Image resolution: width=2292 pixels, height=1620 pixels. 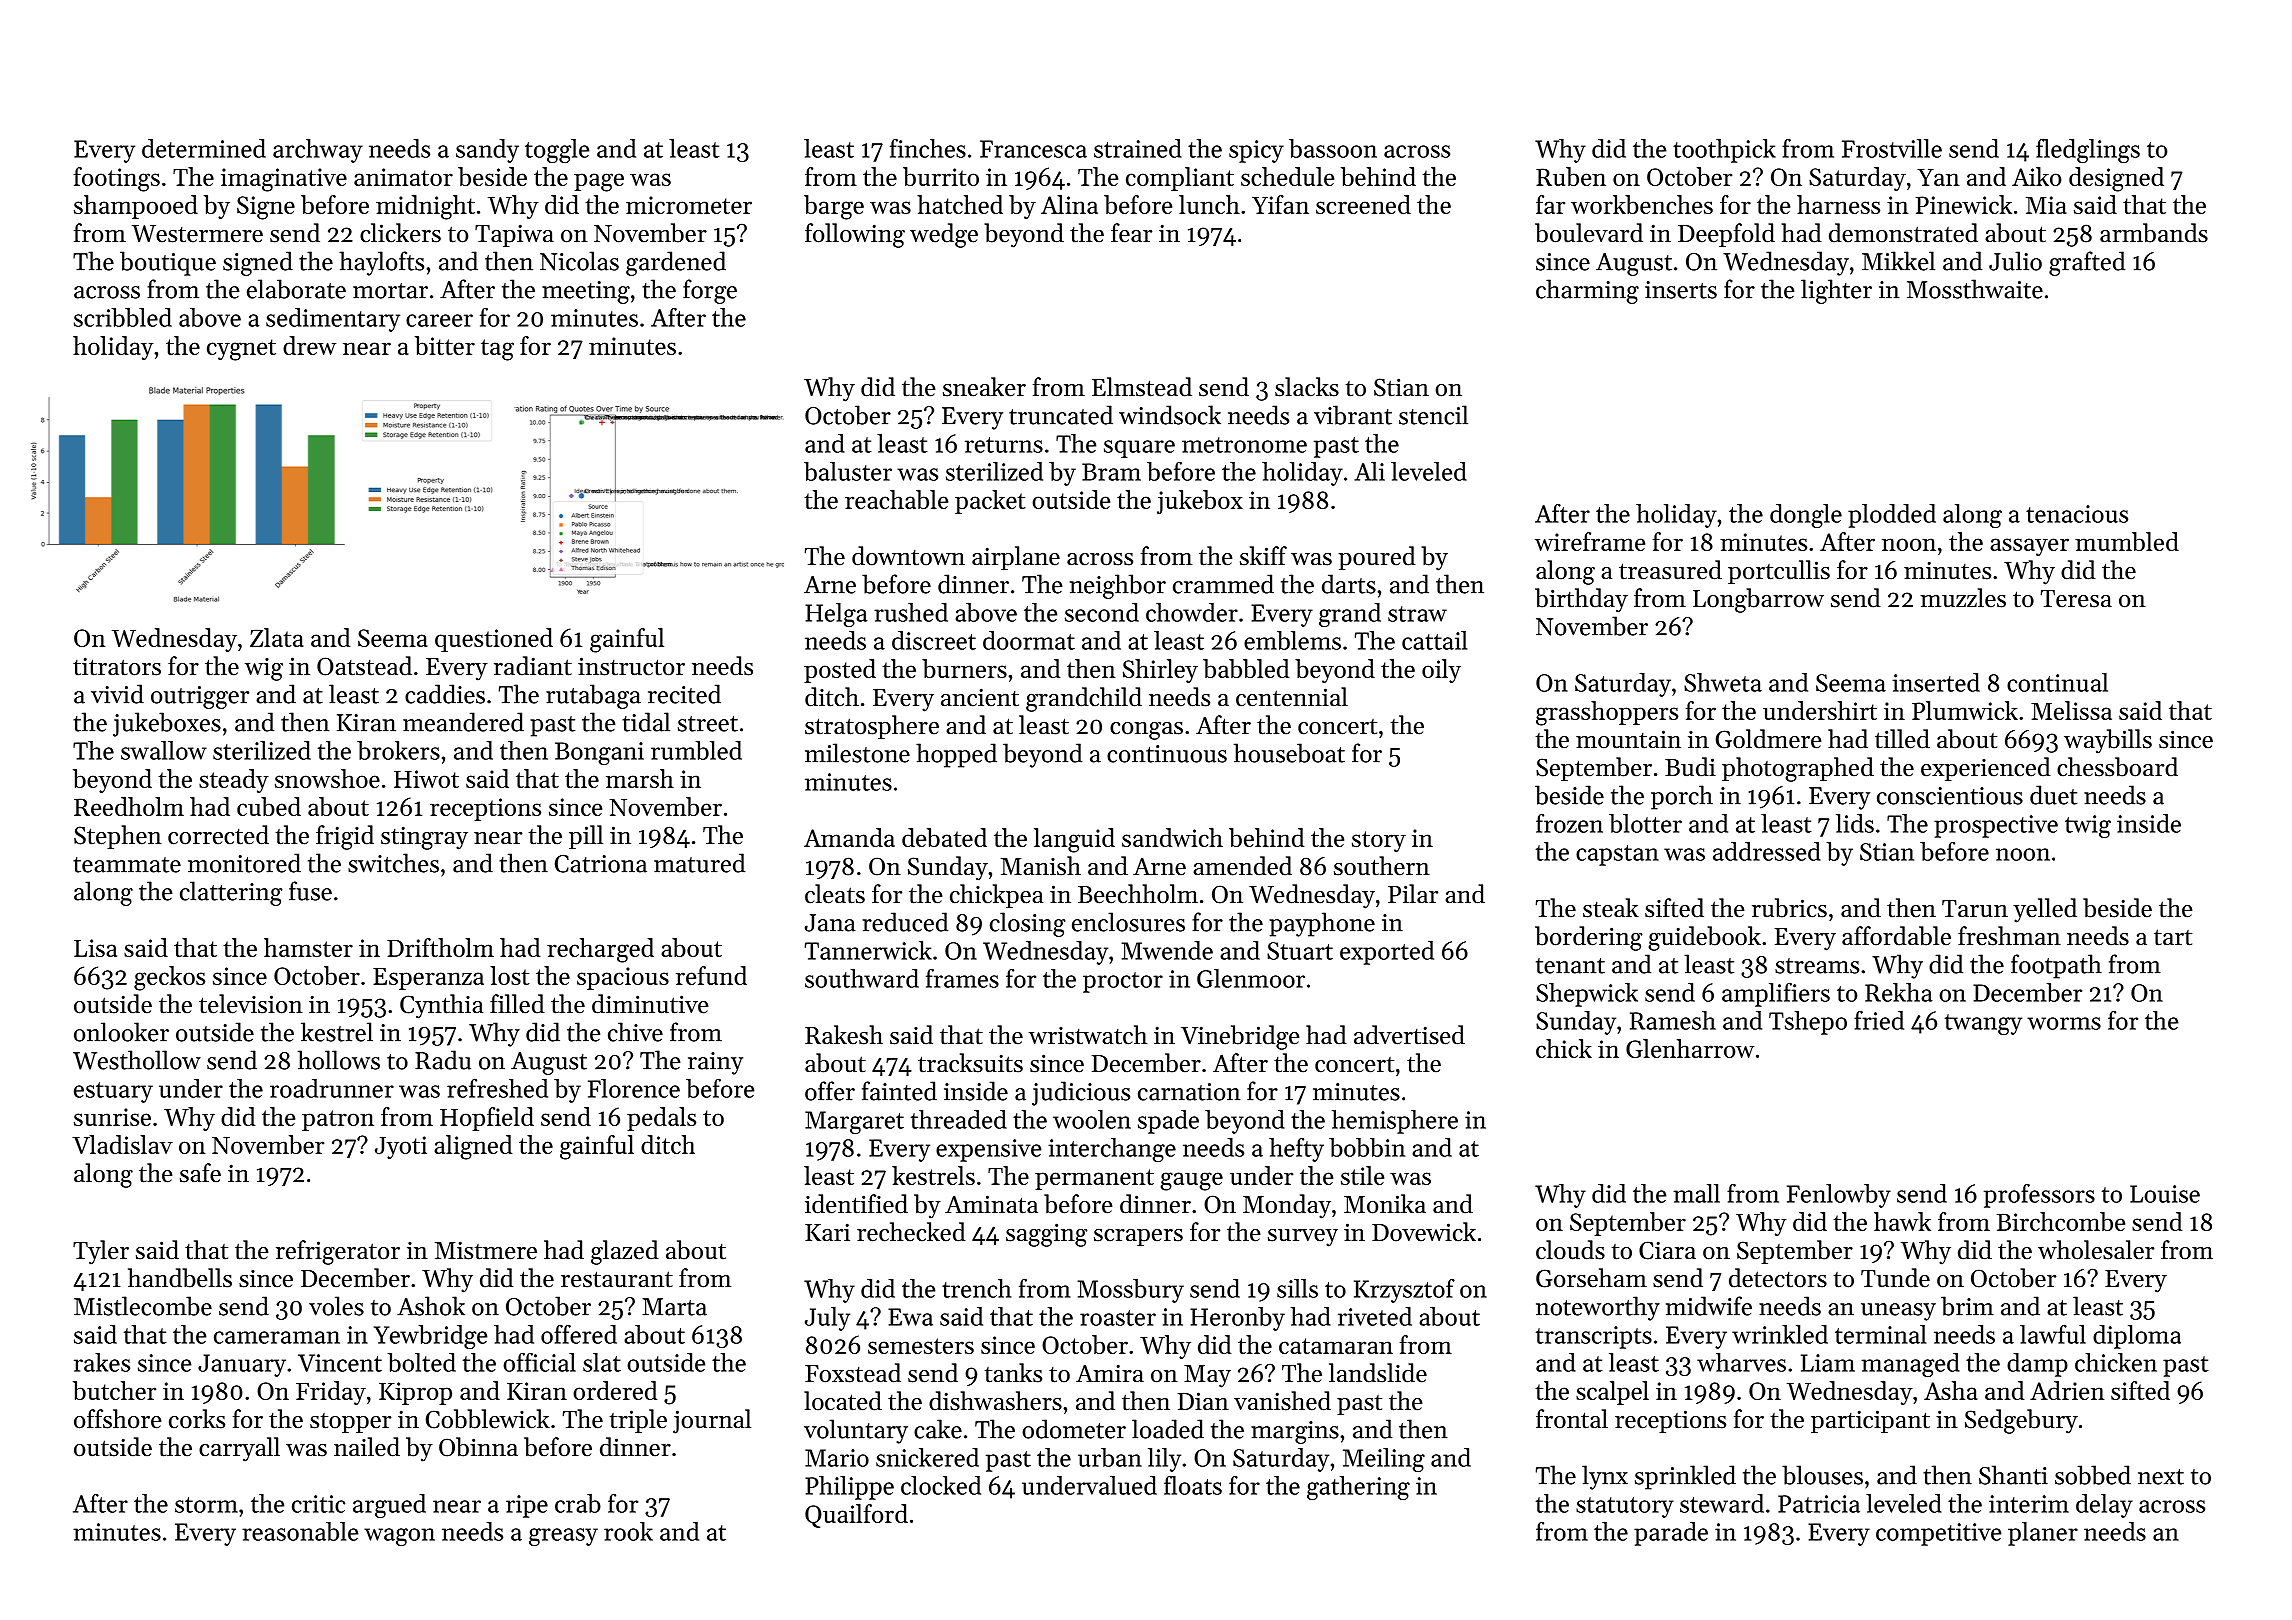 What do you see at coordinates (1938, 1534) in the page?
I see `competitive` at bounding box center [1938, 1534].
